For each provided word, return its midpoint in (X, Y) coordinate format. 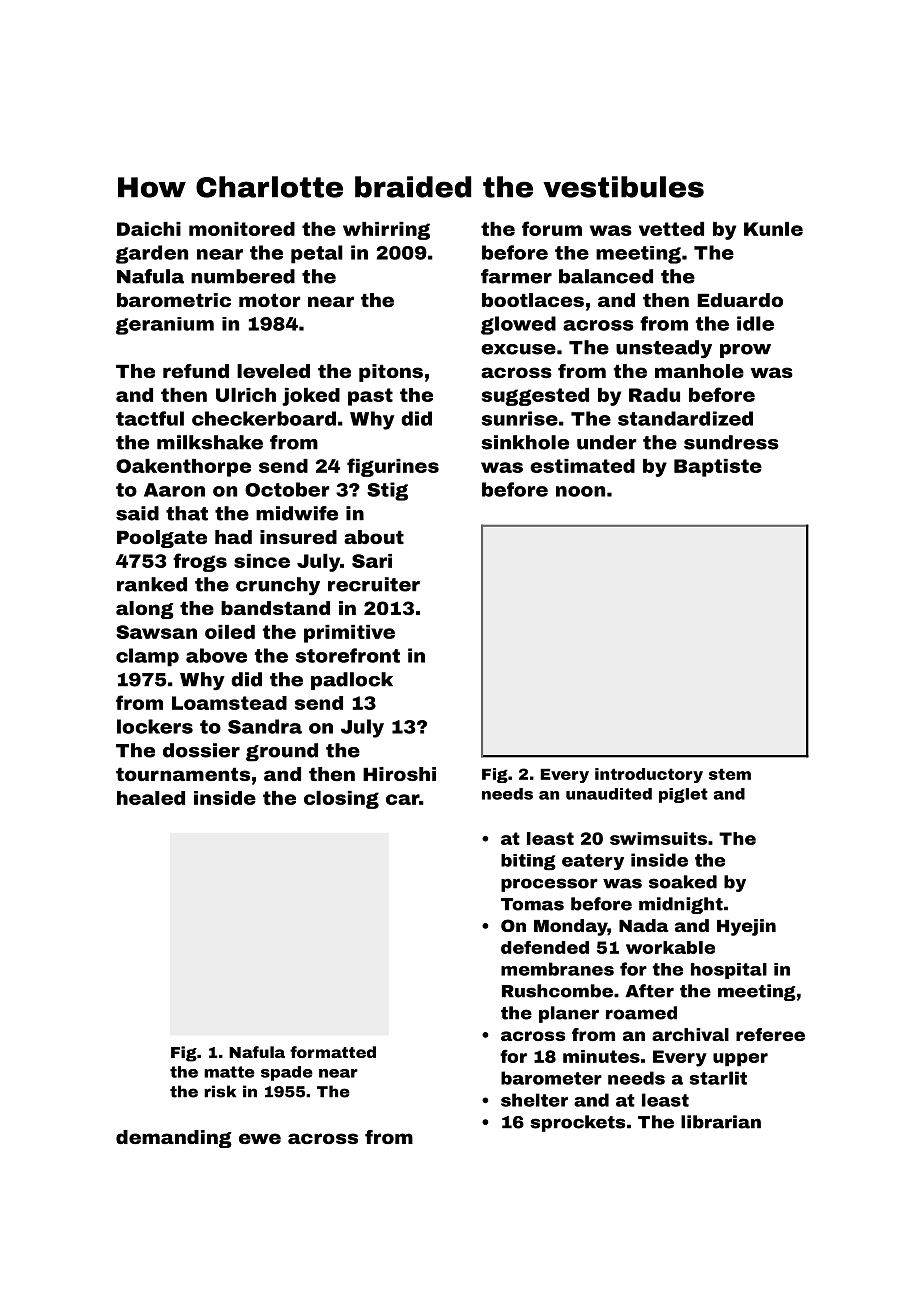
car (402, 799)
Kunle (773, 229)
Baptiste (718, 468)
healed (151, 798)
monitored (242, 229)
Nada (643, 925)
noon (580, 491)
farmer (516, 276)
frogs (200, 562)
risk (220, 1091)
